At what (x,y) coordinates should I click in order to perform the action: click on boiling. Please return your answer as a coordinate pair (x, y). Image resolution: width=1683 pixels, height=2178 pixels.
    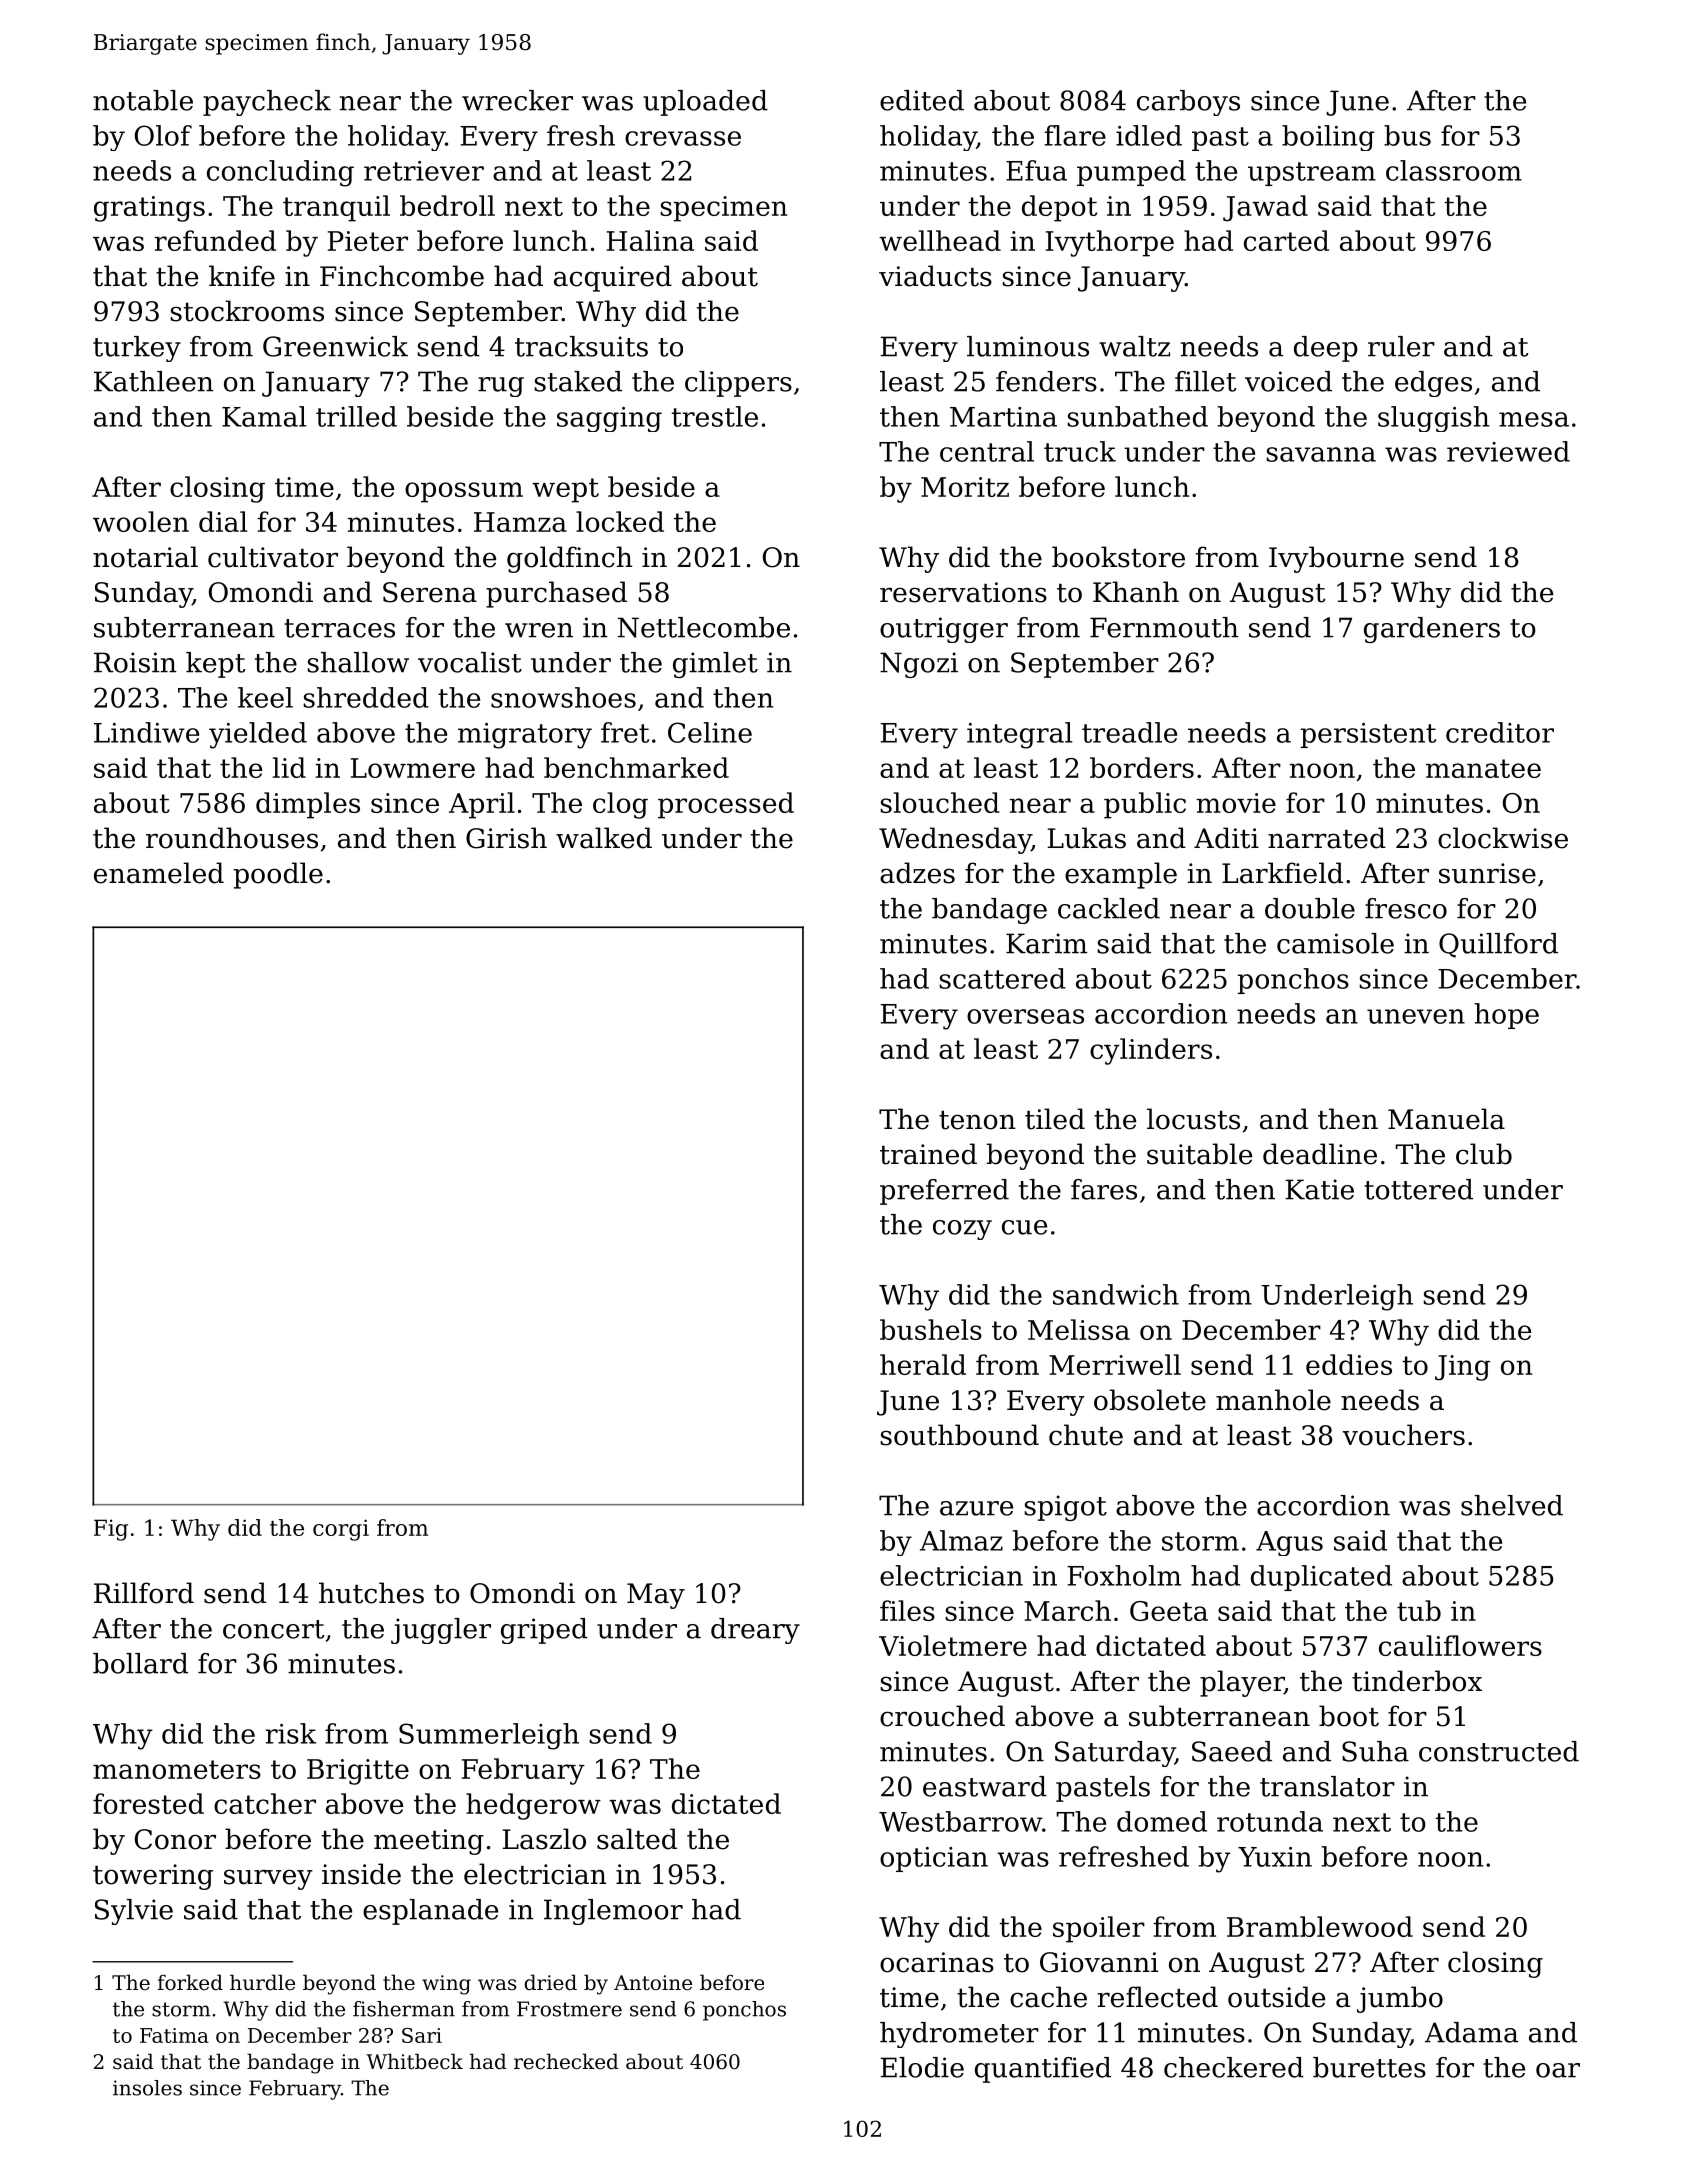
    Looking at the image, I should click on (1328, 138).
